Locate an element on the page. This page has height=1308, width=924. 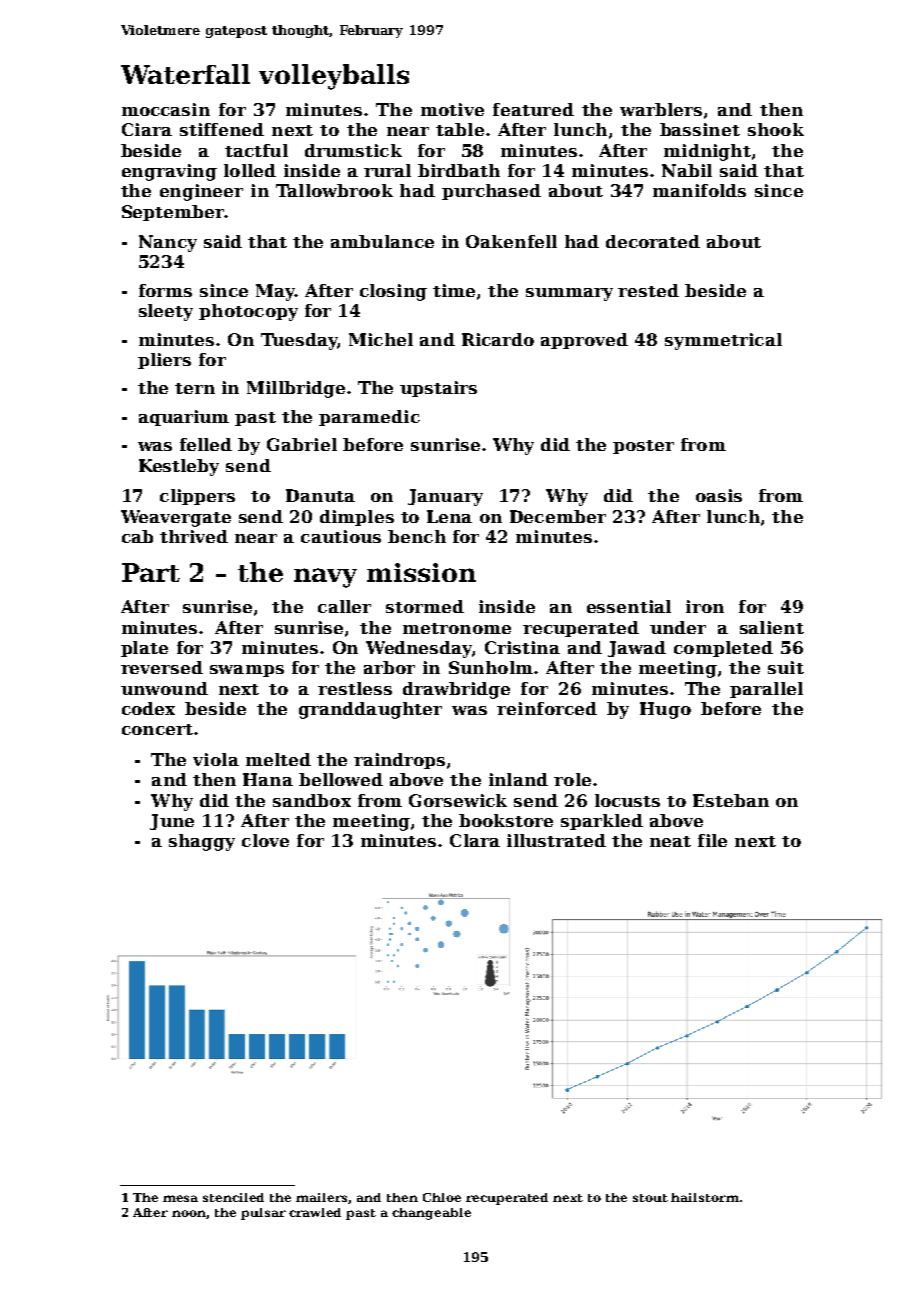
shaggy is located at coordinates (202, 842).
